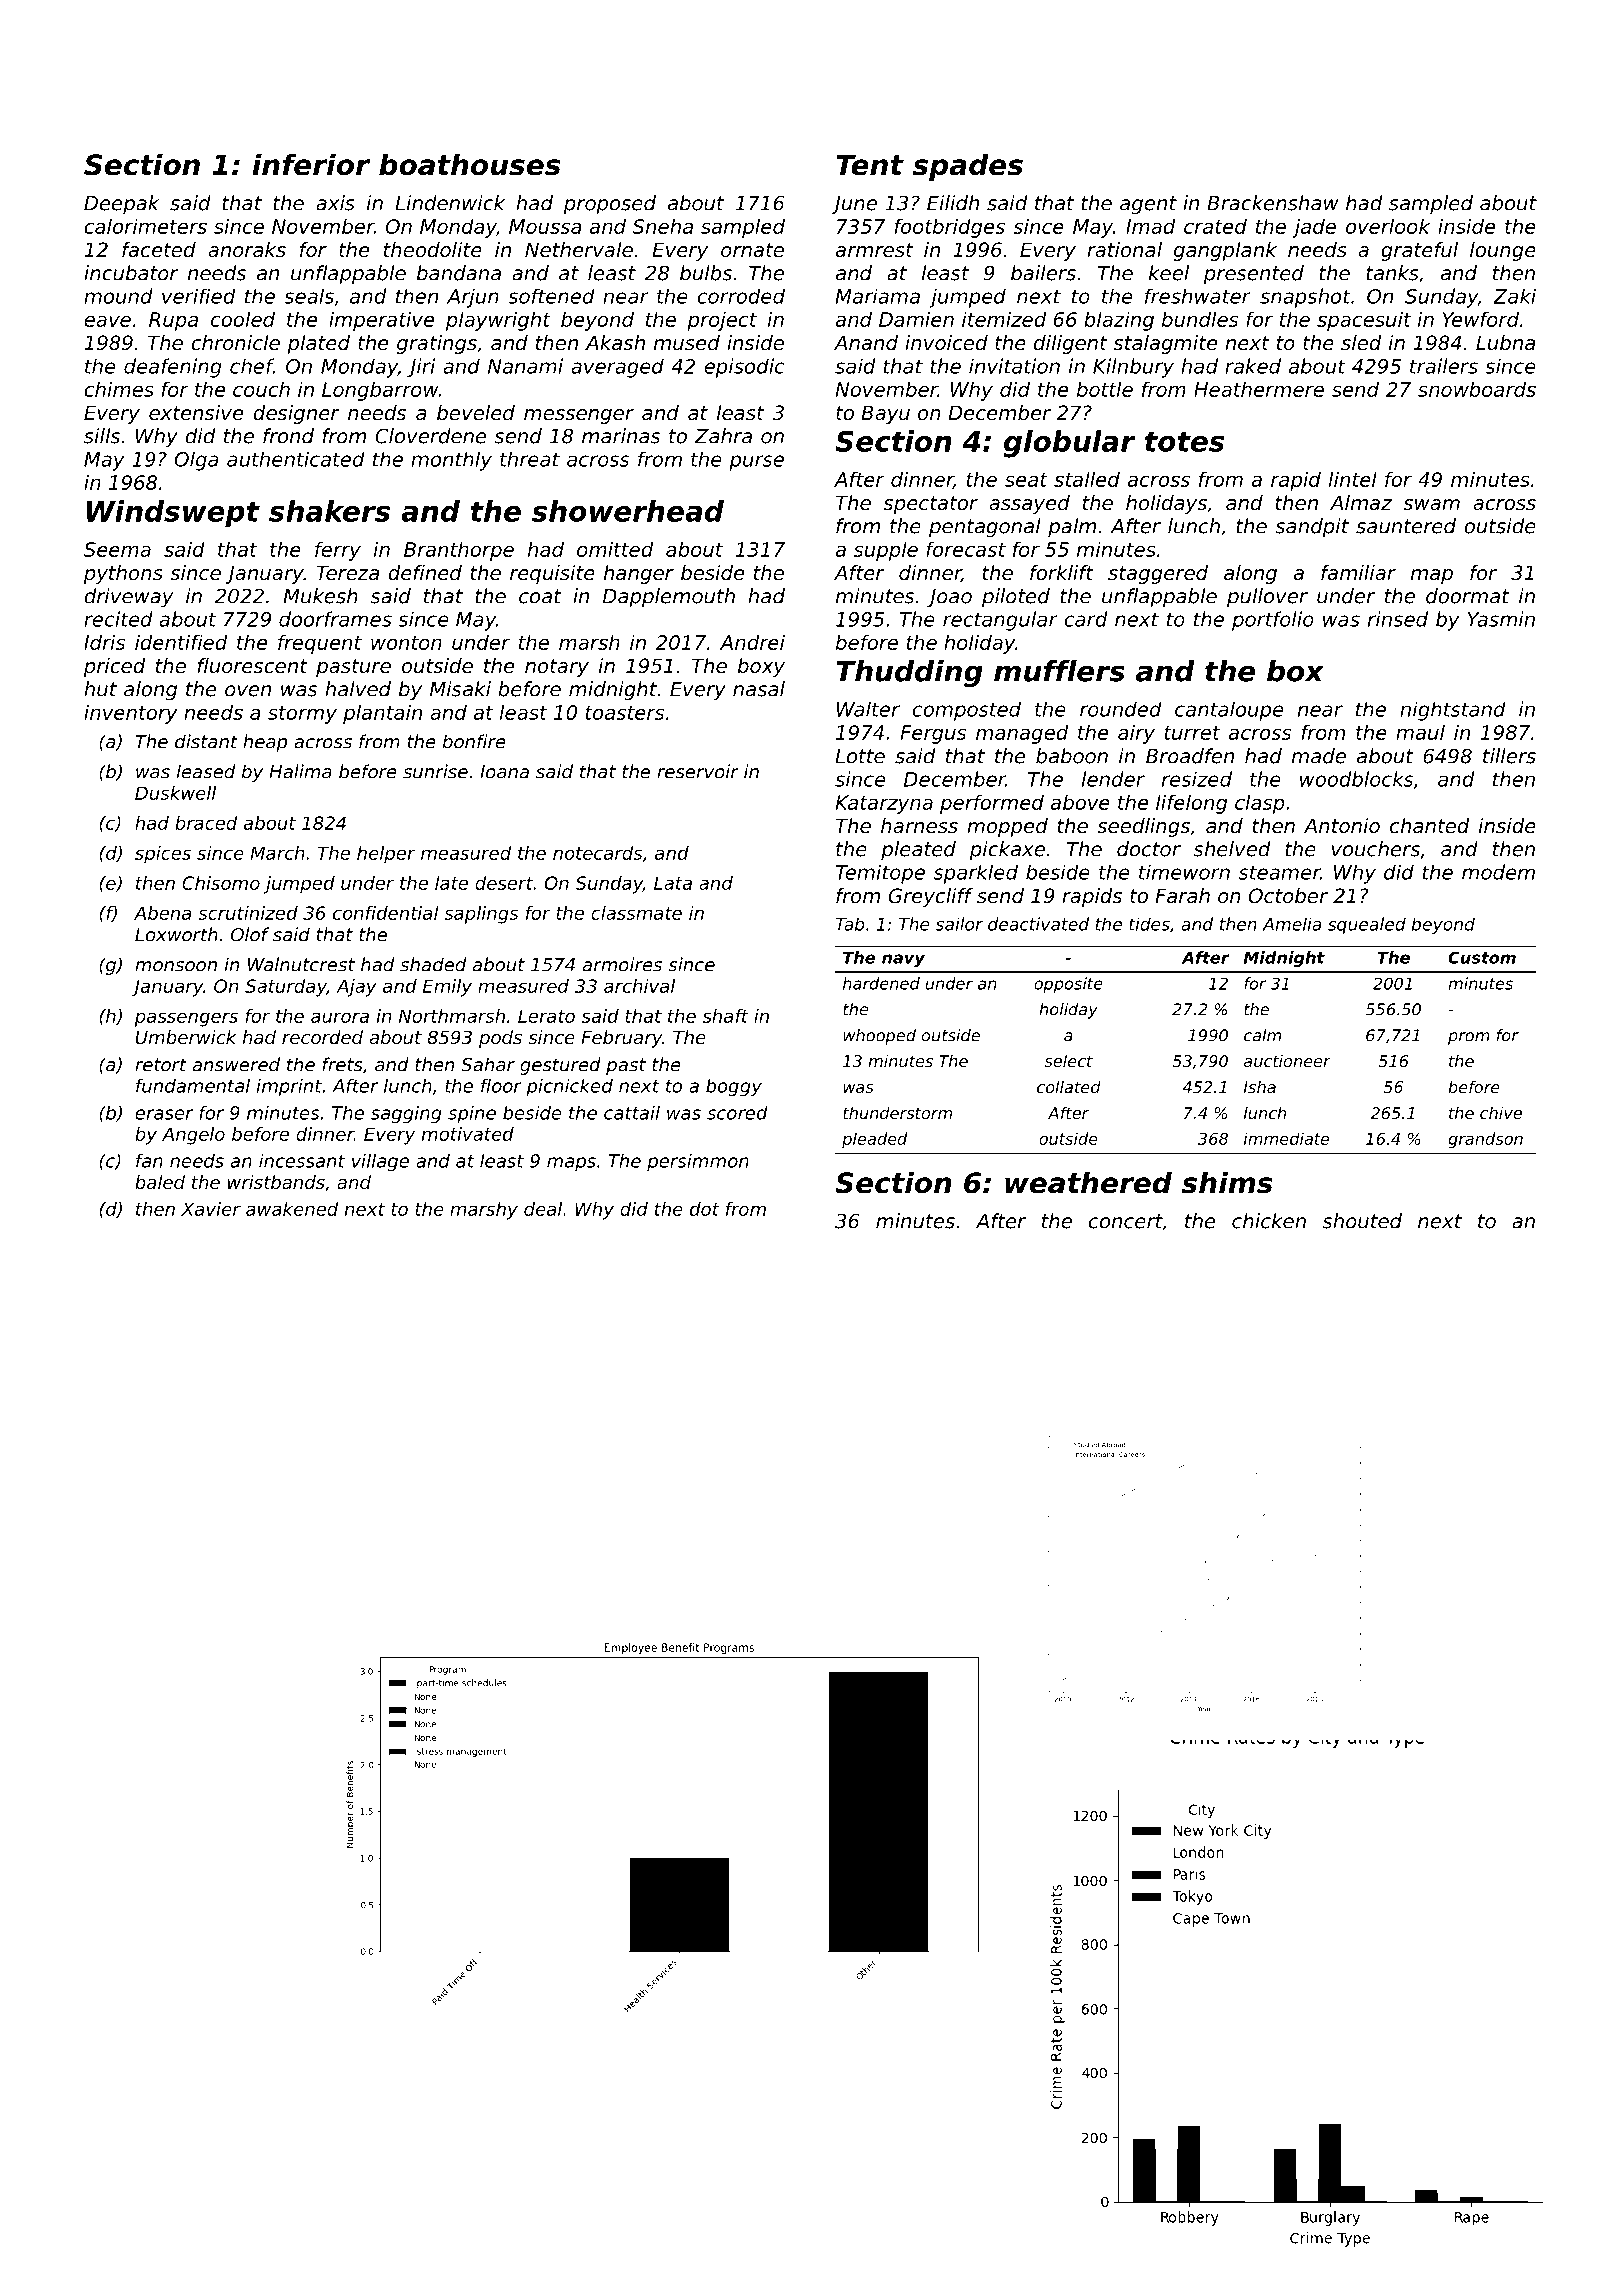 The image size is (1620, 2292). I want to click on whooped, so click(879, 1037).
